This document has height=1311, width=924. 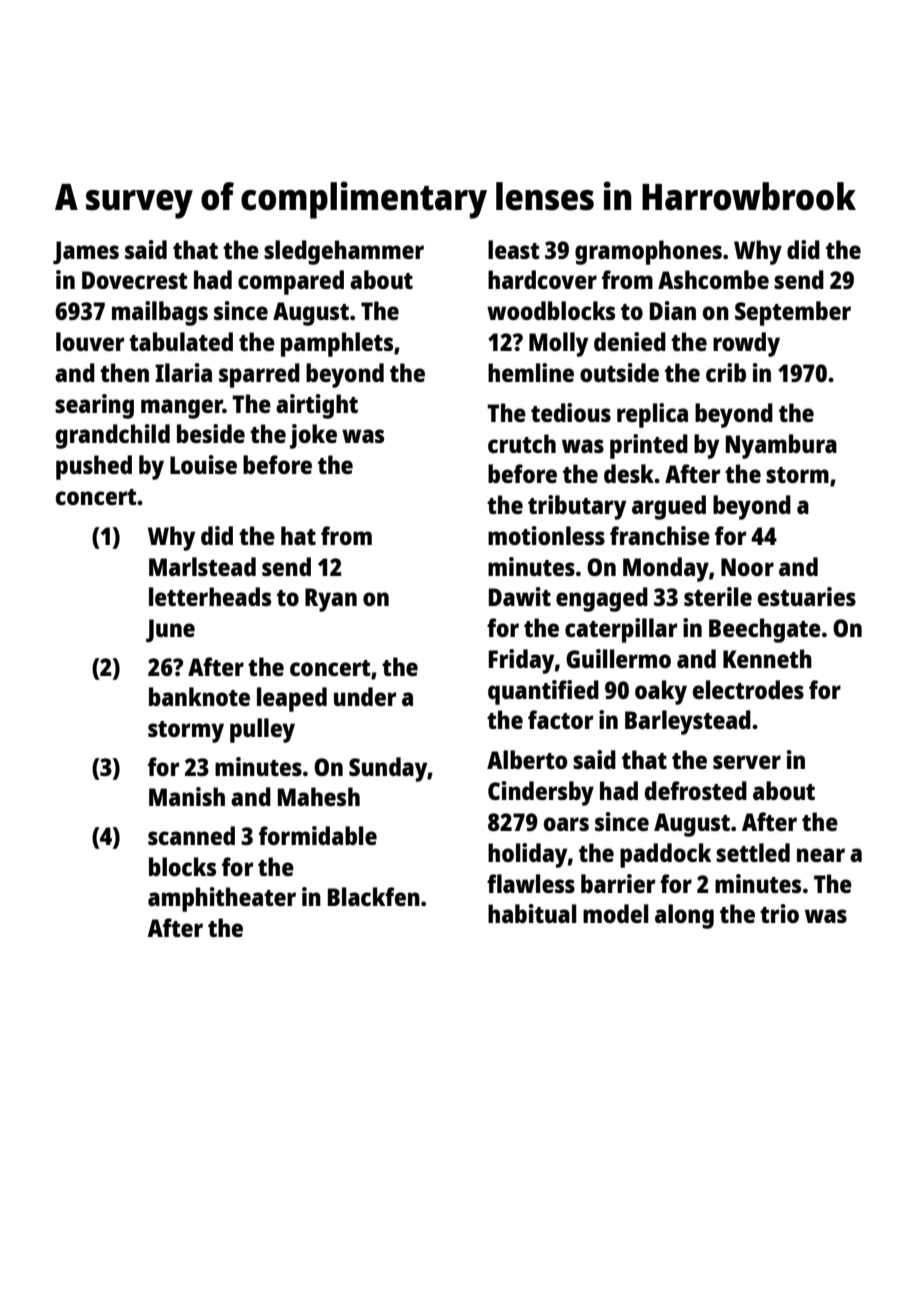 What do you see at coordinates (513, 249) in the document?
I see `least` at bounding box center [513, 249].
